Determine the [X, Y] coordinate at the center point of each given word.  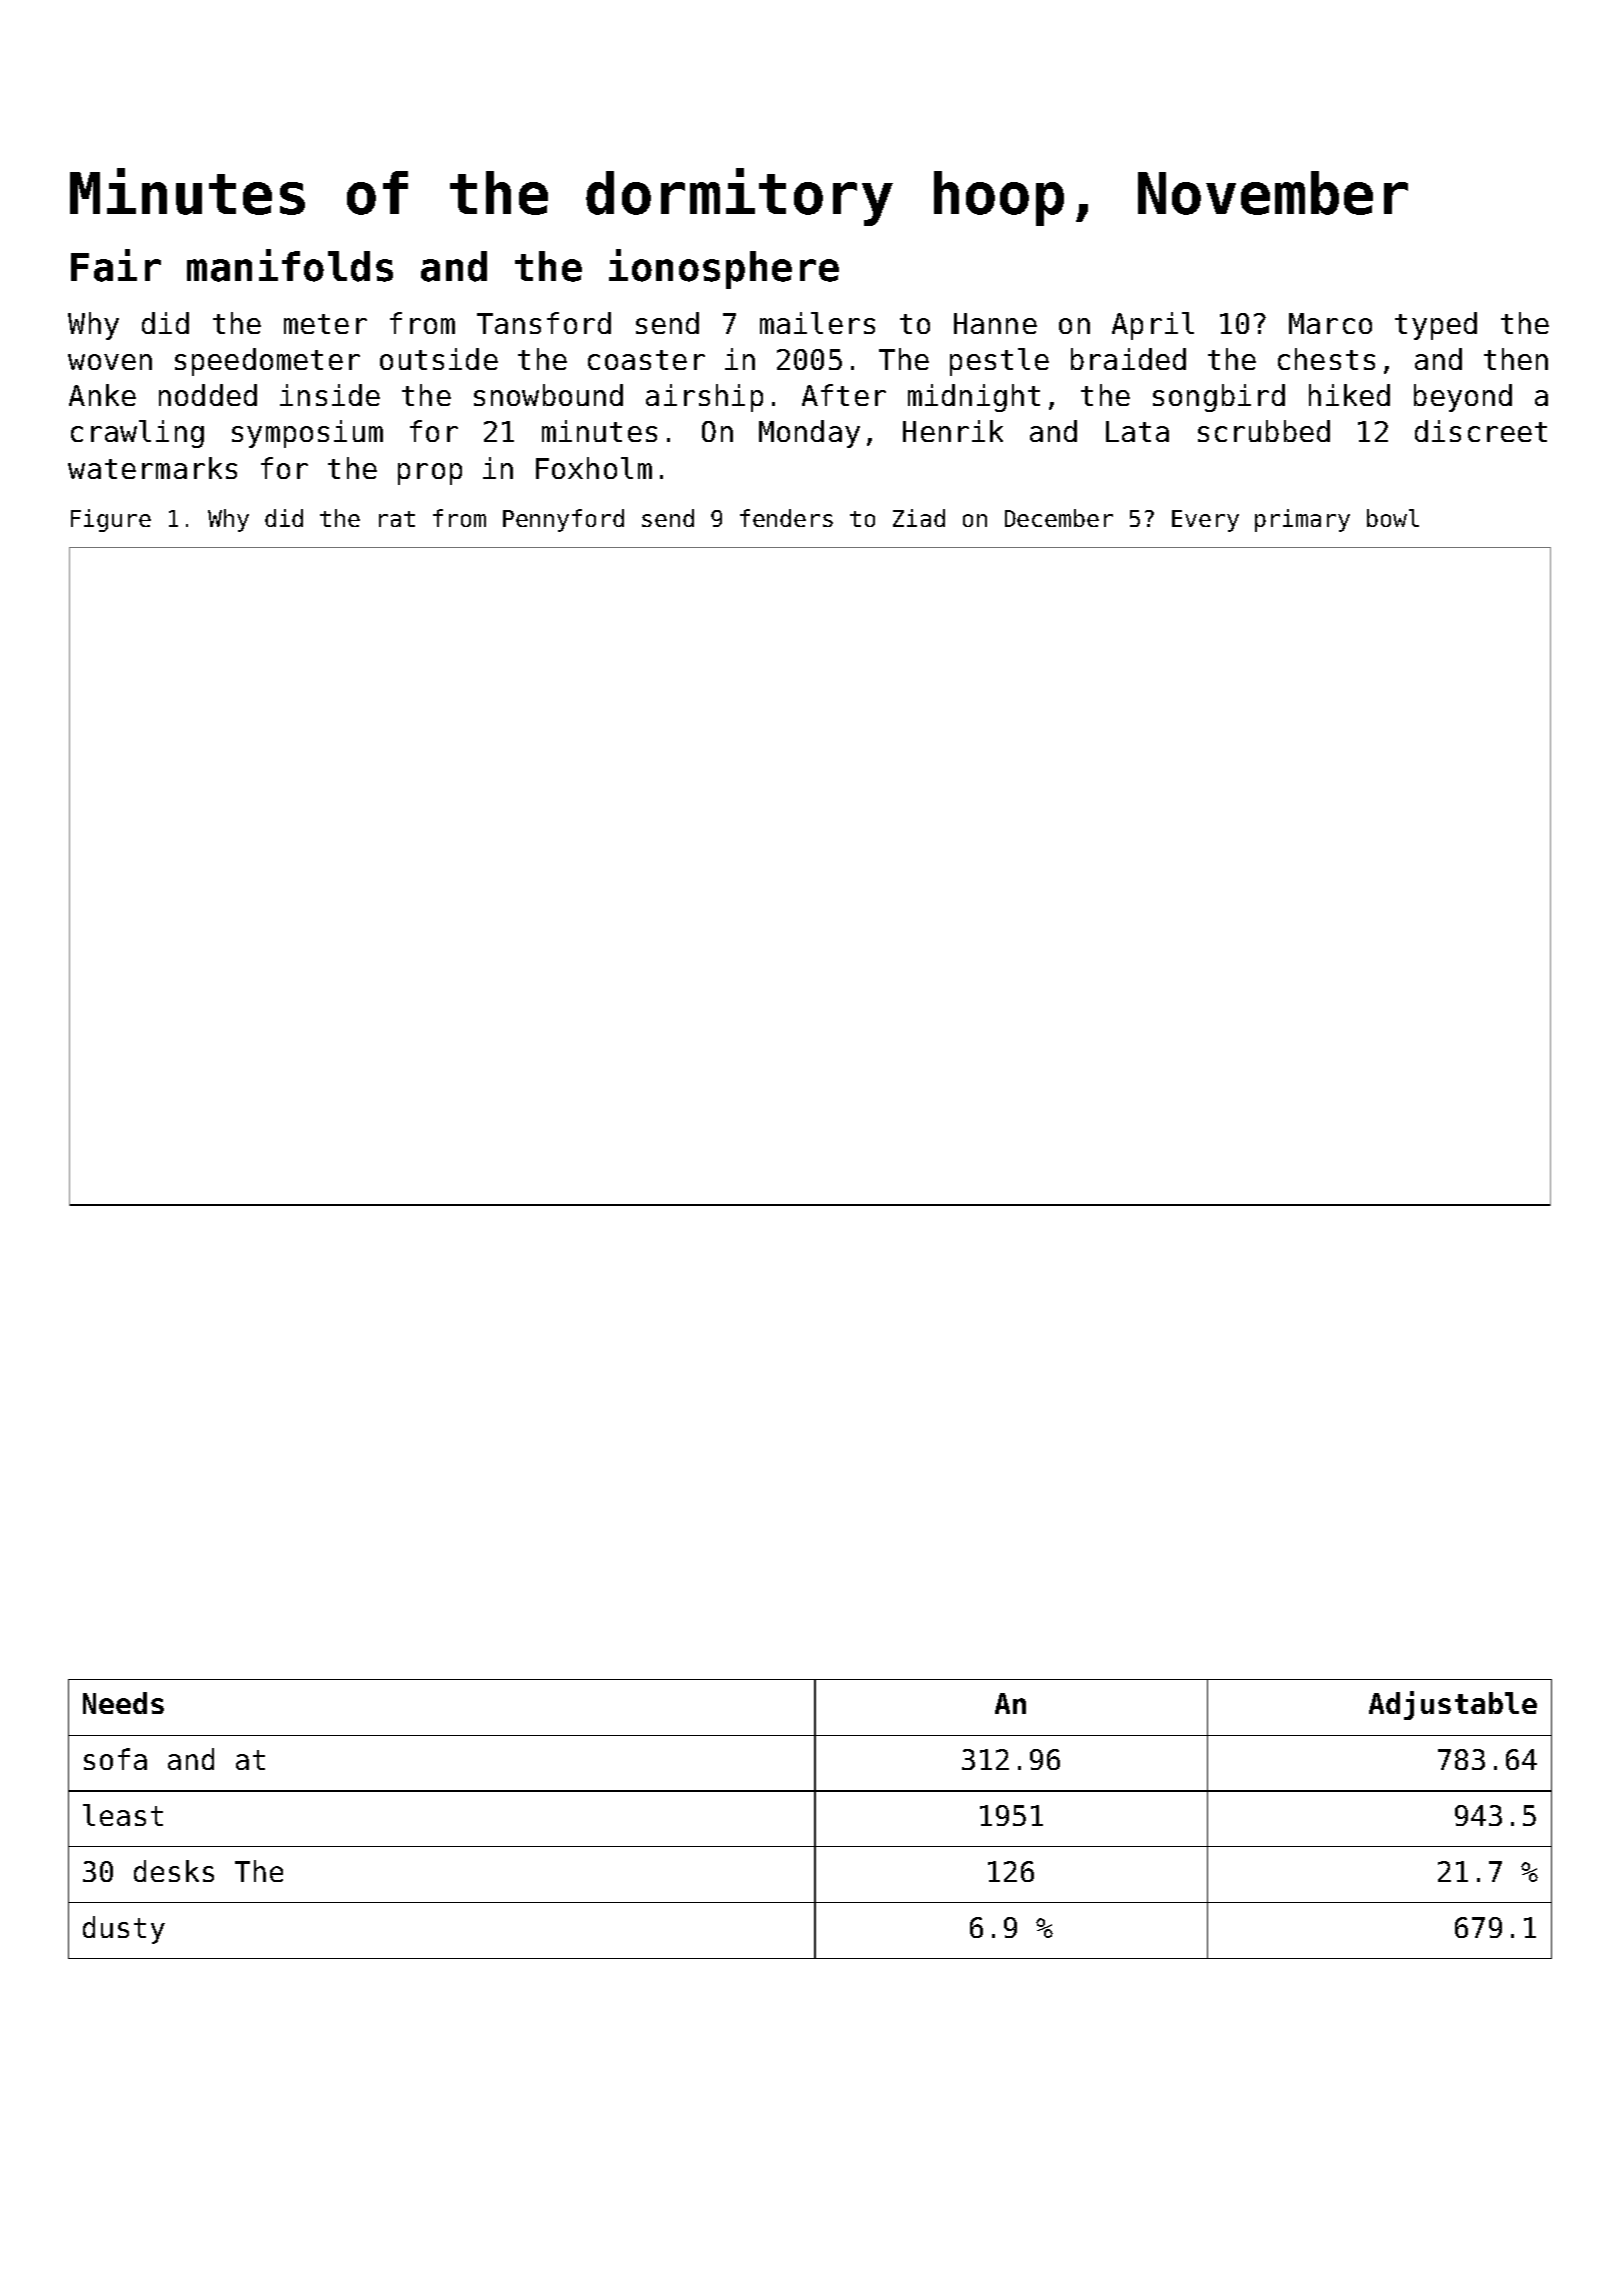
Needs [123, 1703]
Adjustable [1453, 1705]
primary [1302, 520]
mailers [817, 323]
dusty [124, 1930]
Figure [111, 520]
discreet [1481, 431]
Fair [116, 265]
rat [397, 519]
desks [174, 1871]
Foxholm [594, 468]
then [1516, 359]
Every [1205, 521]
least [123, 1815]
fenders [786, 518]
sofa [115, 1759]
